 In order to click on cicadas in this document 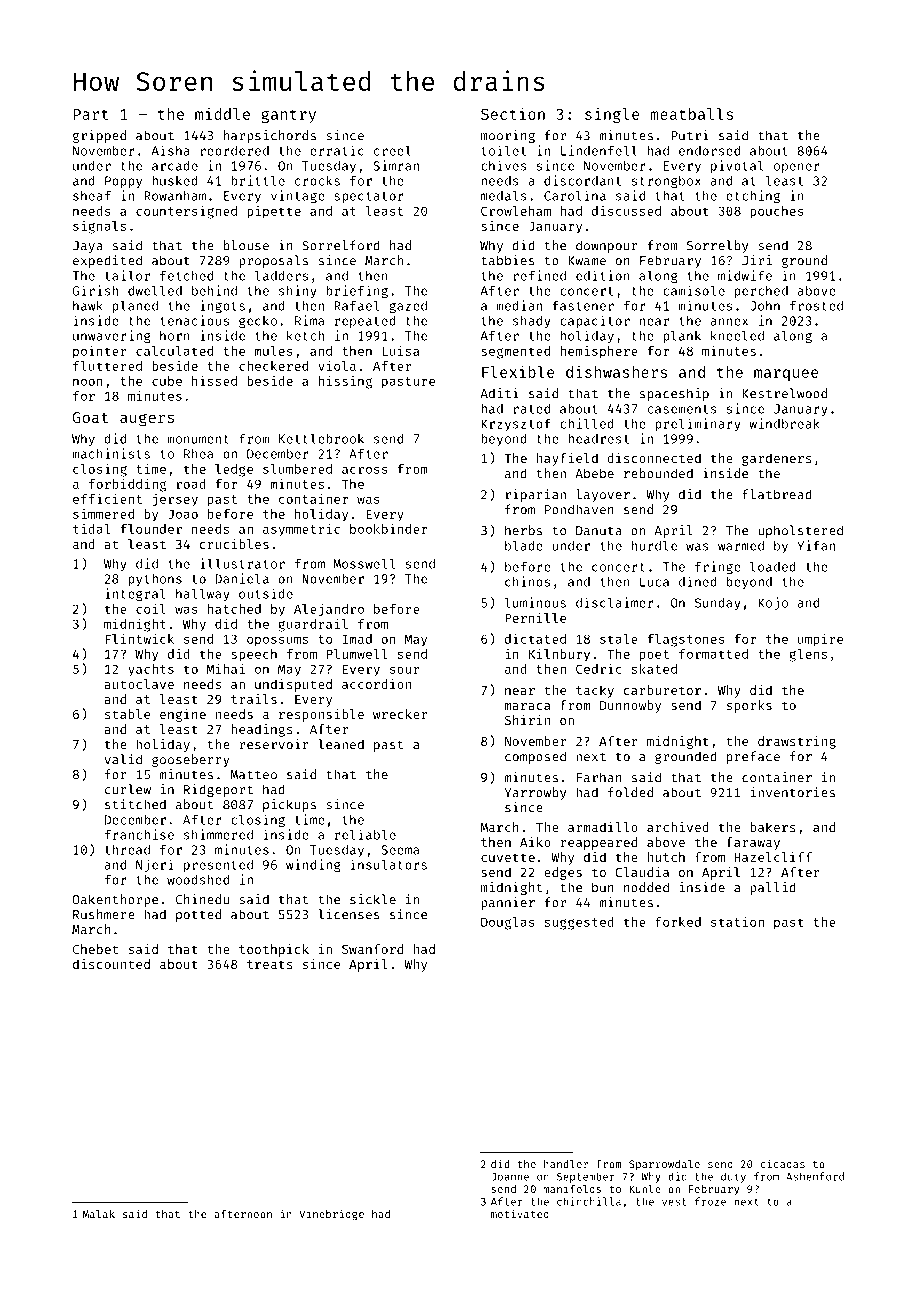, I will do `click(783, 1163)`.
